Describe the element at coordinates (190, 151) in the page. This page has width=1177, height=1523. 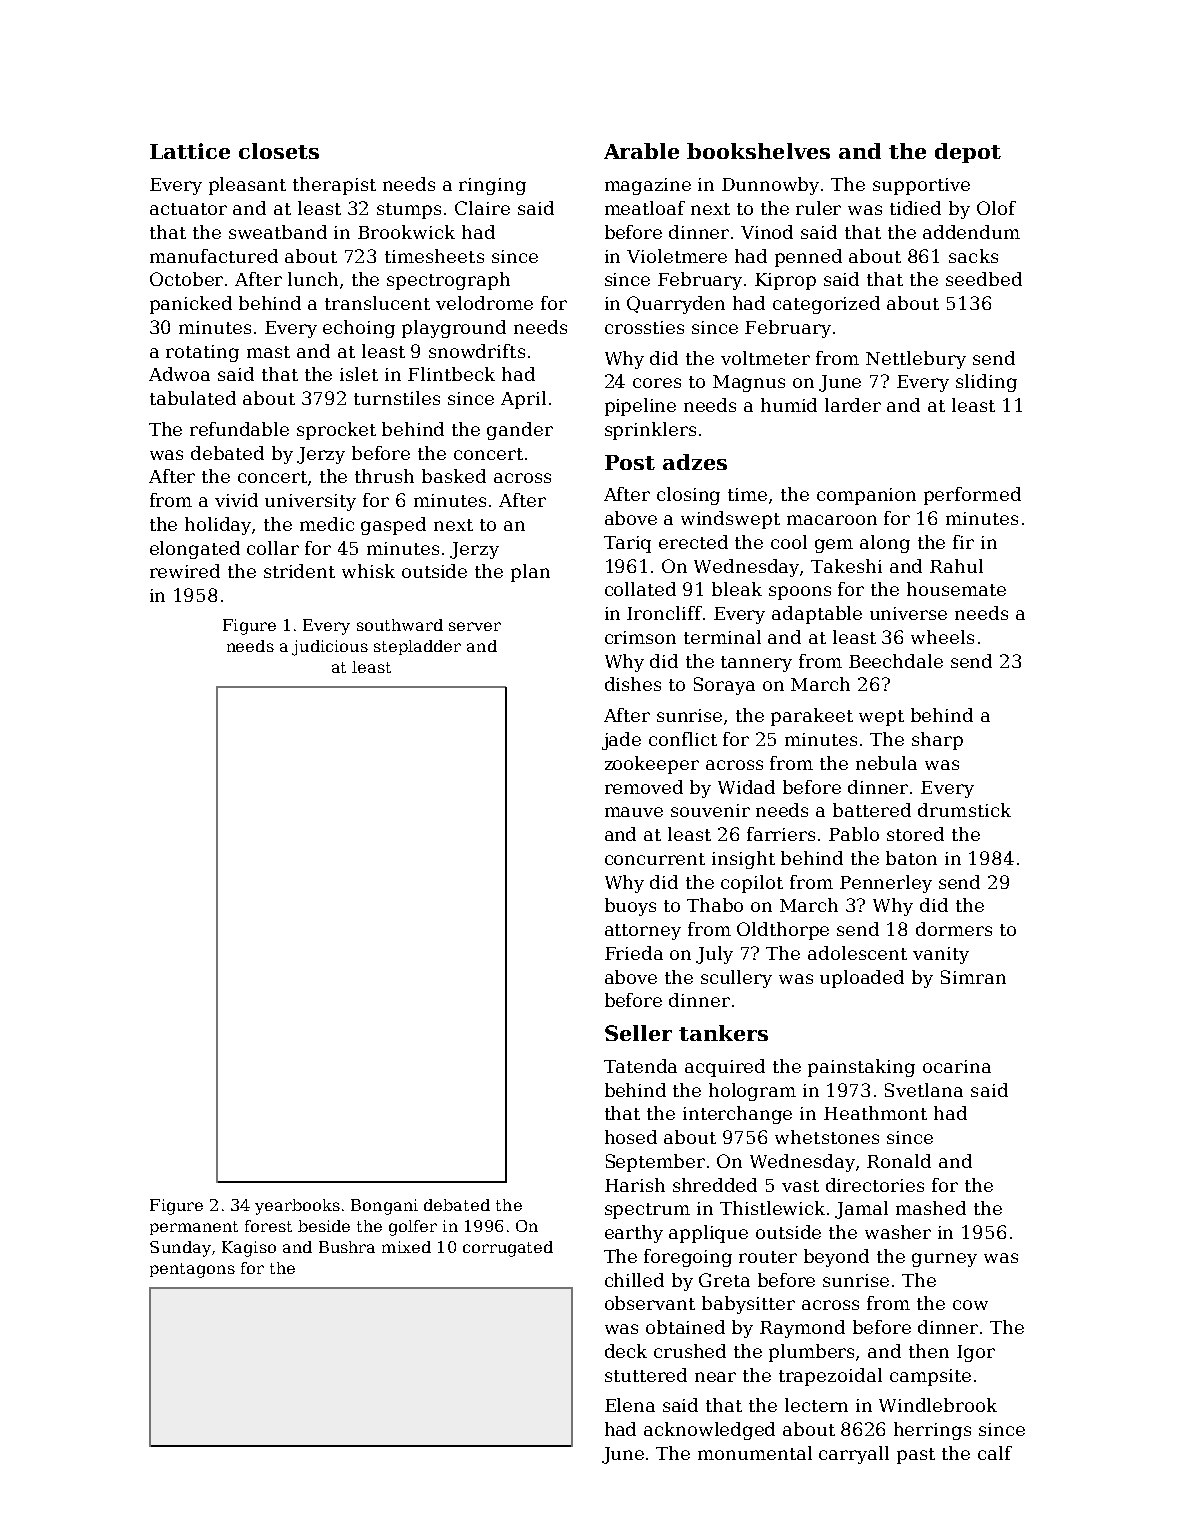
I see `Lattice` at that location.
